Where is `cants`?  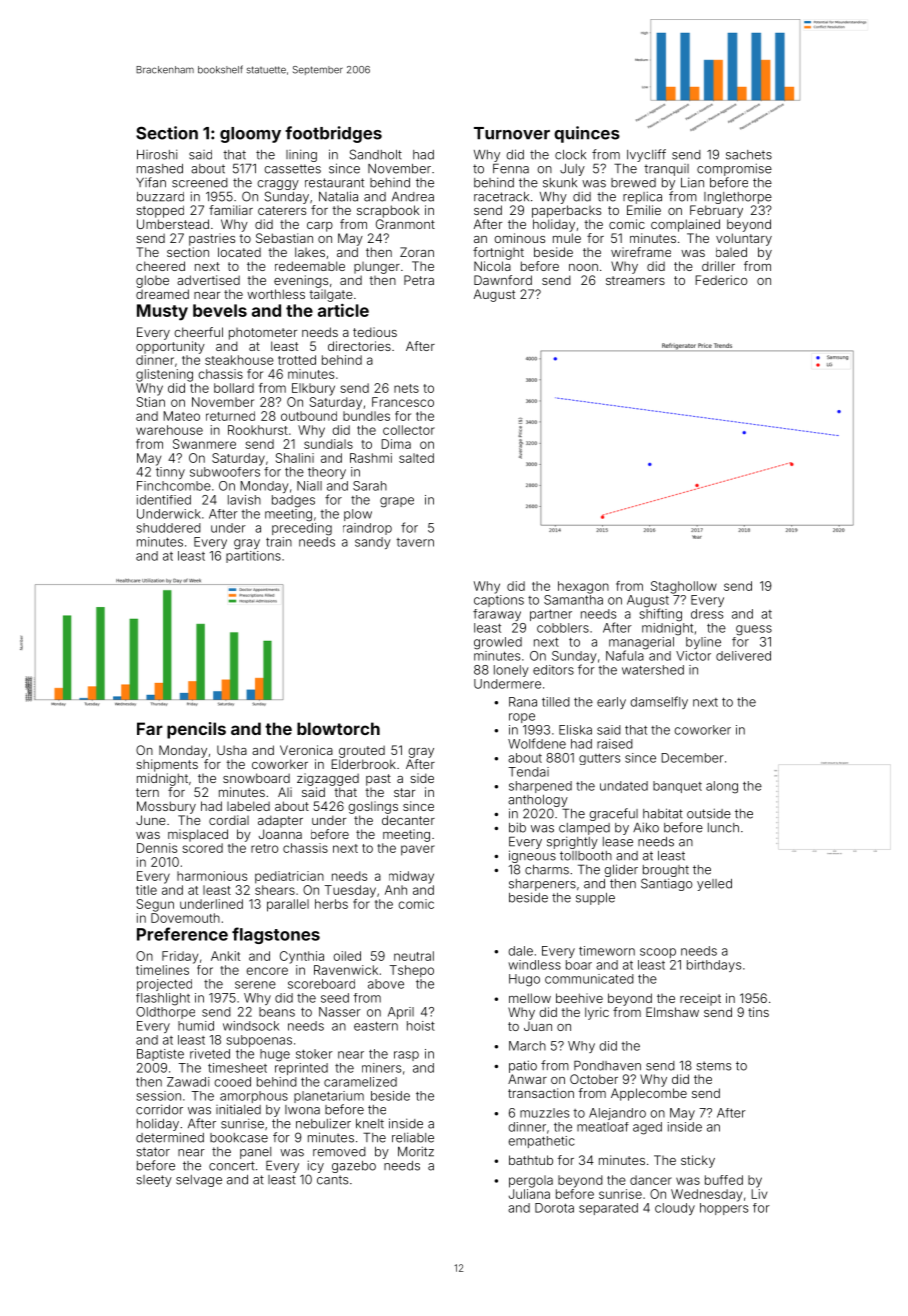 cants is located at coordinates (332, 1180).
